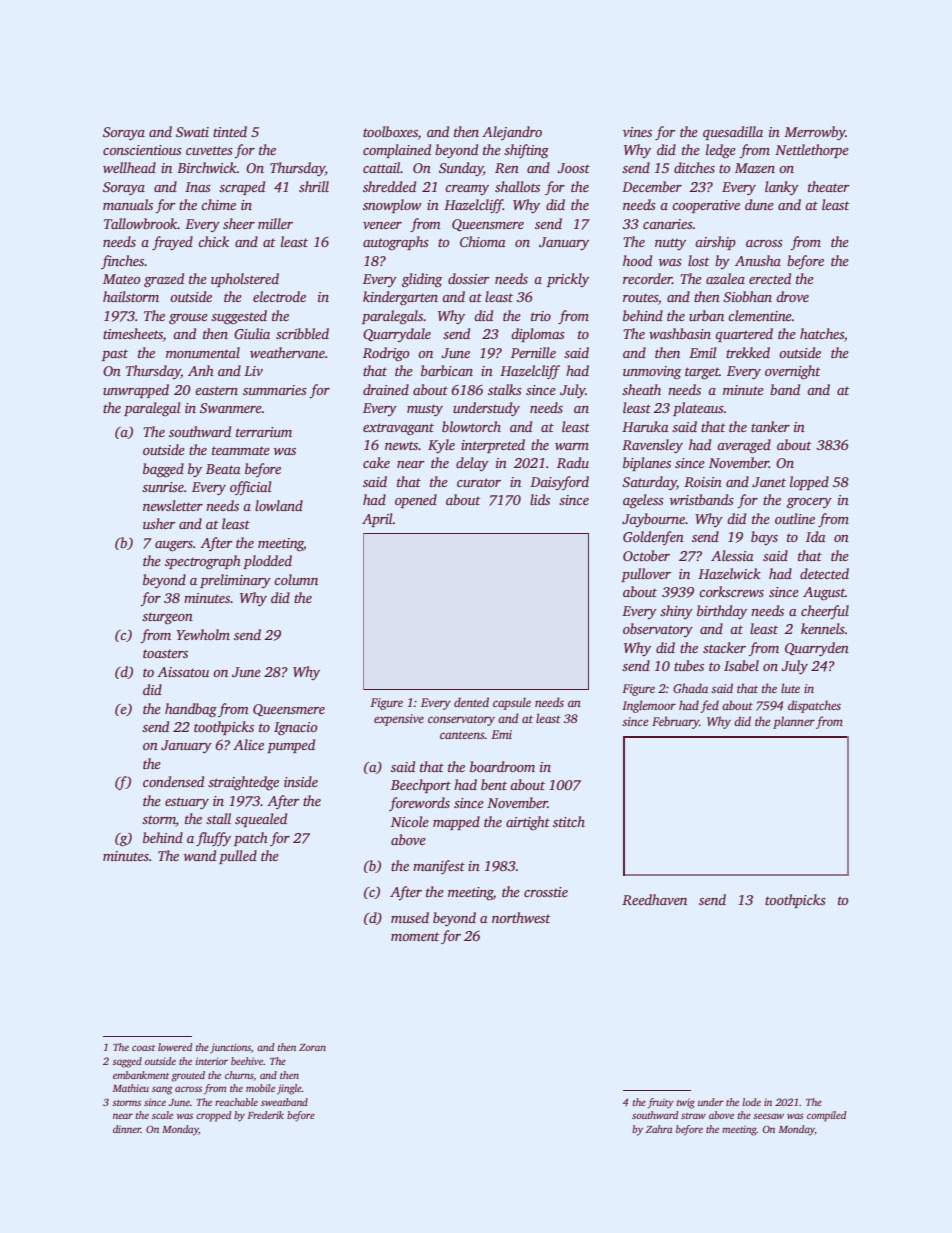 This screenshot has width=952, height=1233. Describe the element at coordinates (163, 470) in the screenshot. I see `bagged` at that location.
